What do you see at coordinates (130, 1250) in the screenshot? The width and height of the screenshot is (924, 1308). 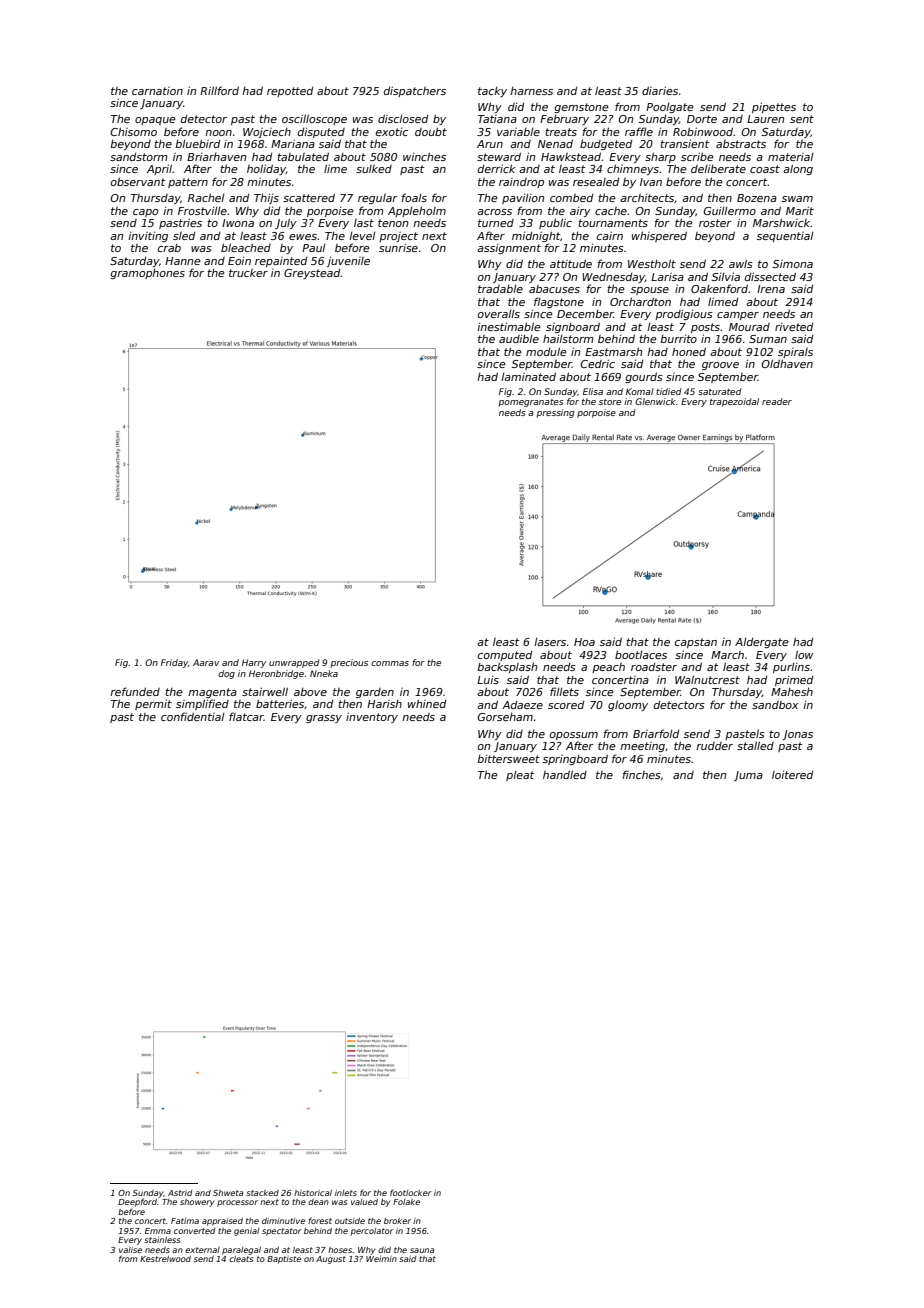 I see `valise` at bounding box center [130, 1250].
